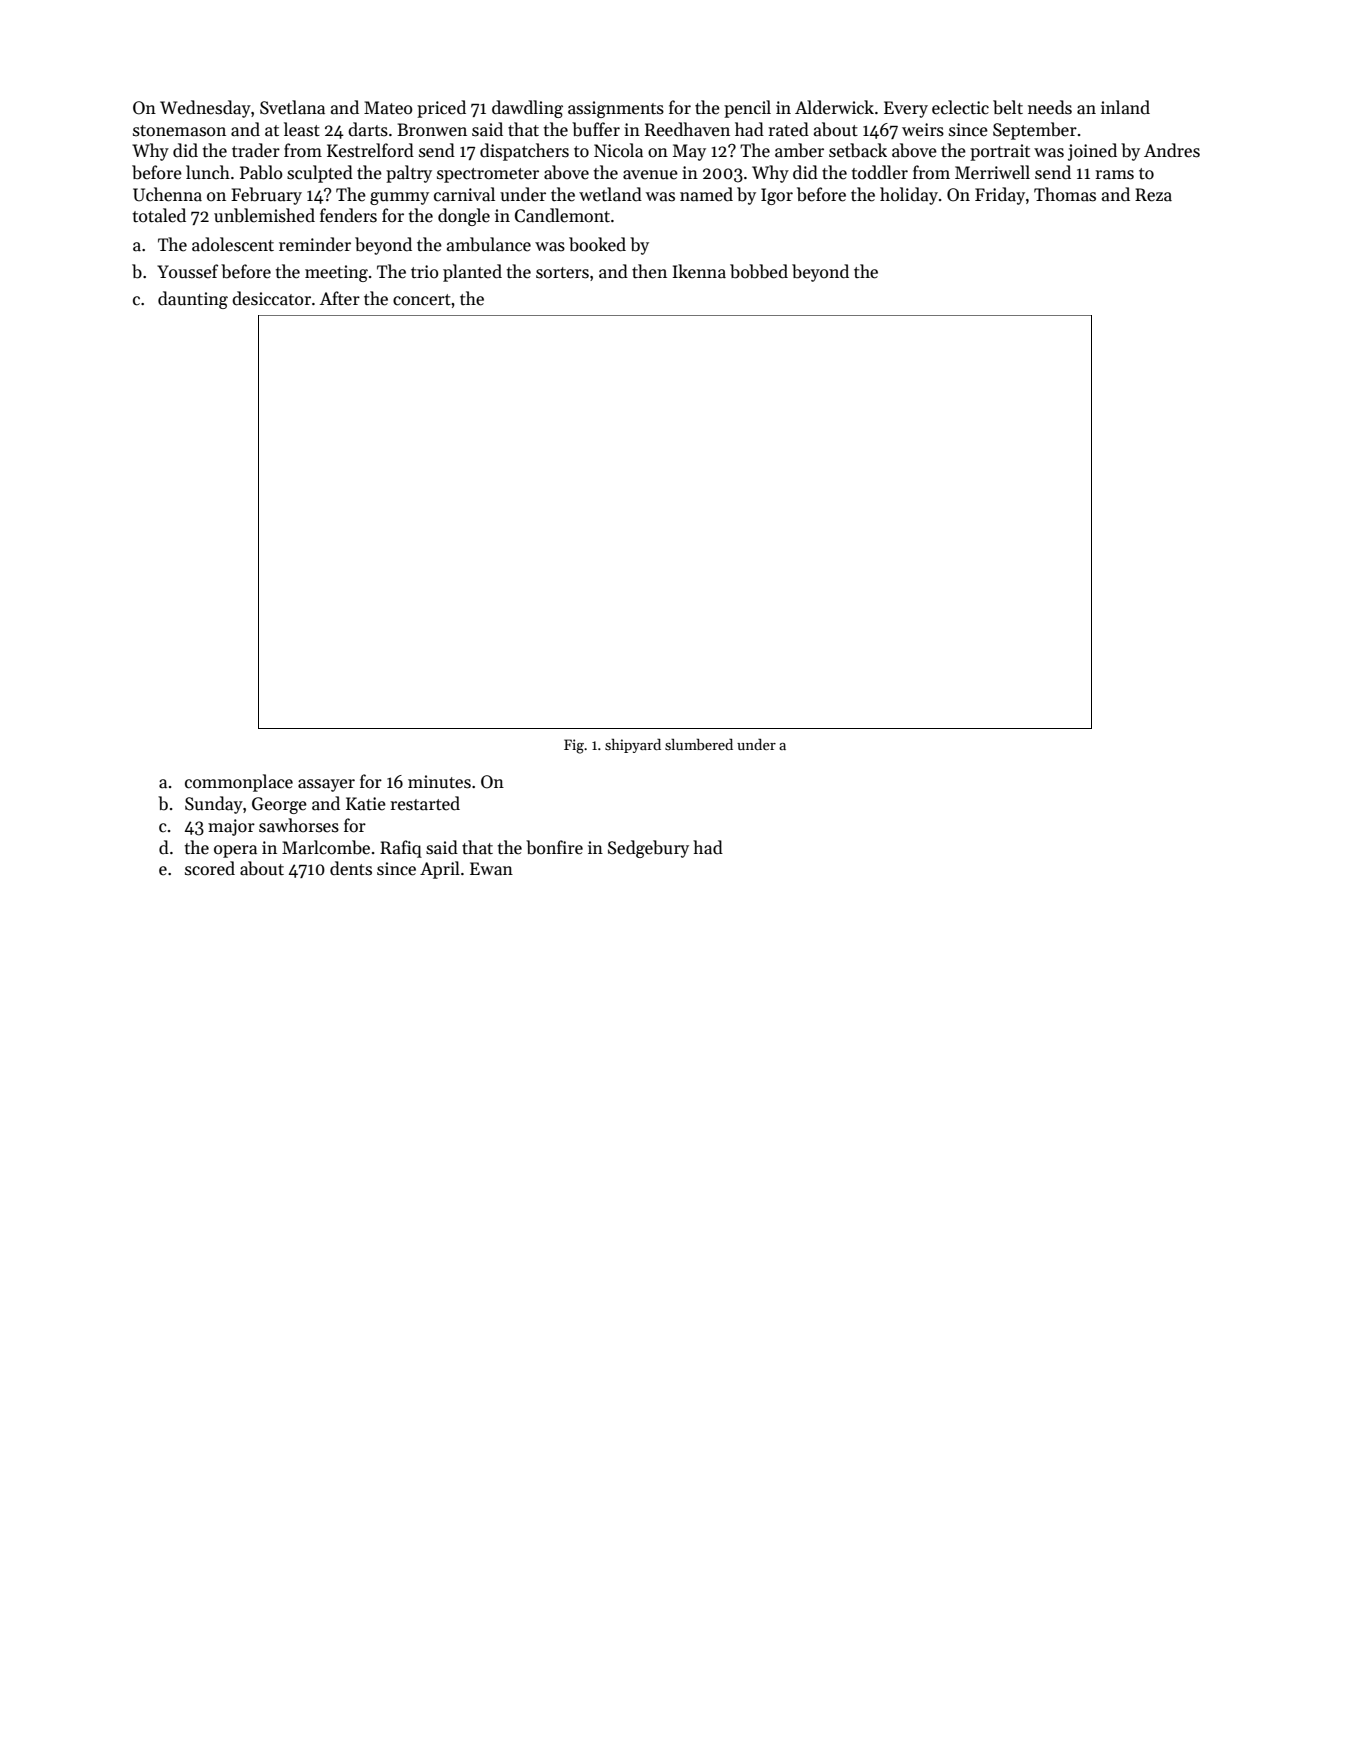 The image size is (1350, 1747). What do you see at coordinates (425, 272) in the page?
I see `trio` at bounding box center [425, 272].
